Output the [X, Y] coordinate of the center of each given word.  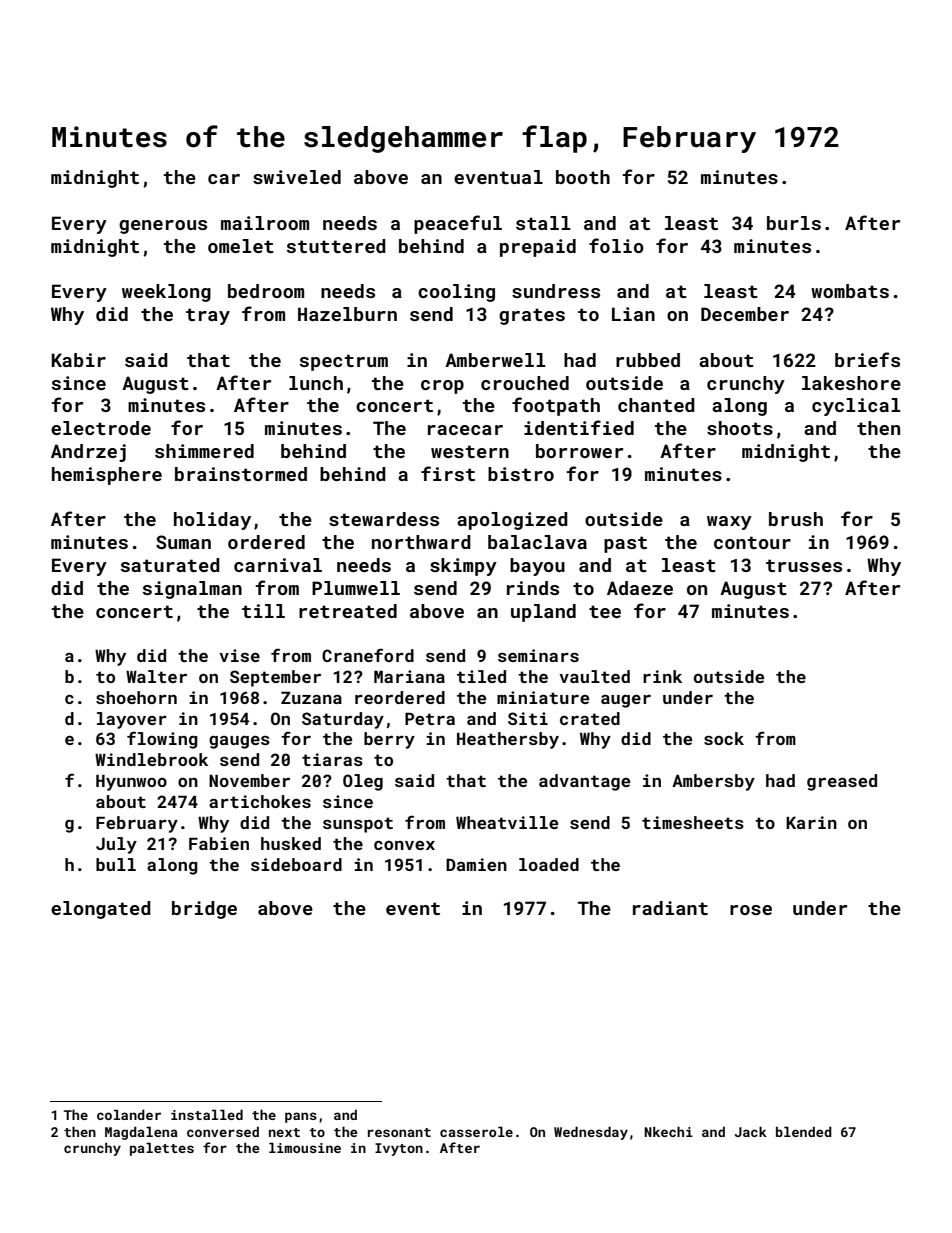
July [116, 845]
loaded [549, 864]
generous [163, 227]
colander [129, 1114]
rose [751, 910]
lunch [316, 383]
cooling [456, 293]
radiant [670, 908]
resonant [399, 1132]
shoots [740, 428]
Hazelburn [347, 314]
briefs [867, 359]
